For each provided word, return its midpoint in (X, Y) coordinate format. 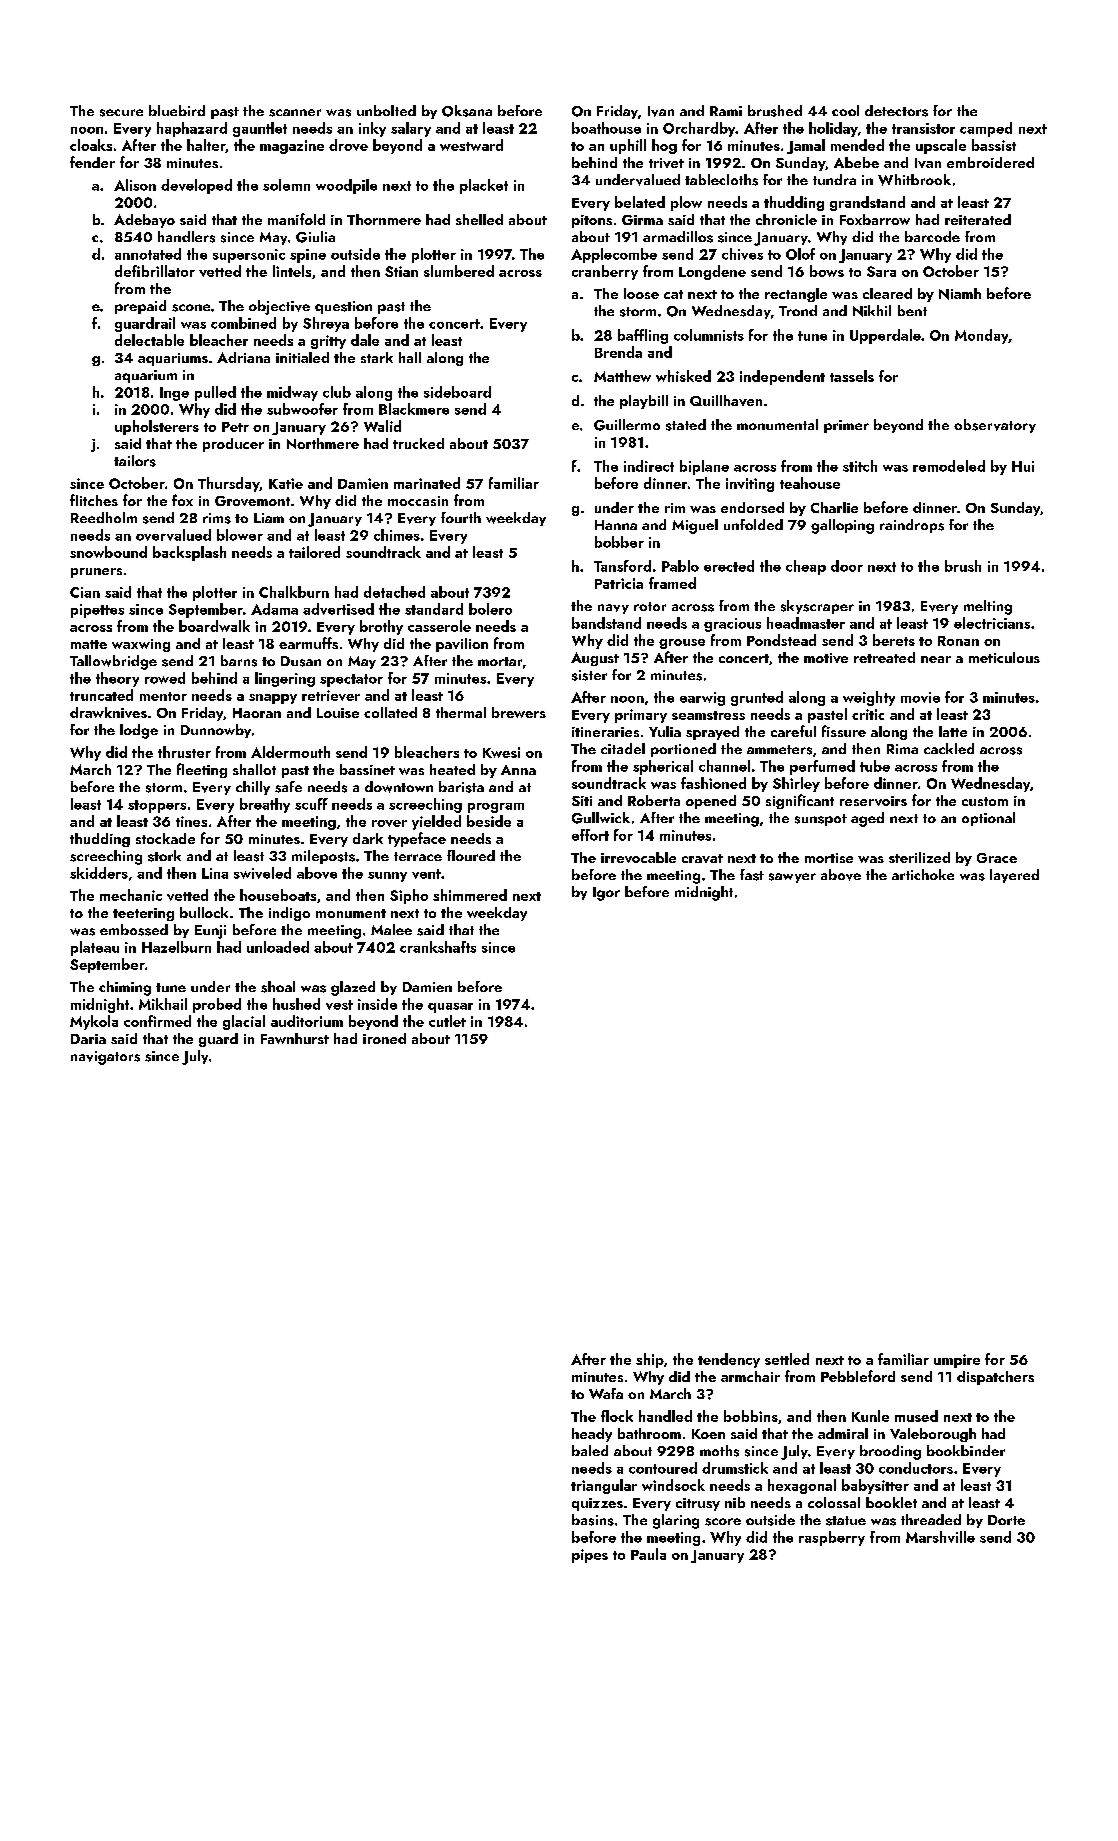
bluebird (177, 110)
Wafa (606, 1393)
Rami (726, 111)
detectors (896, 111)
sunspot (821, 820)
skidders (99, 873)
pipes (590, 1556)
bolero (490, 609)
